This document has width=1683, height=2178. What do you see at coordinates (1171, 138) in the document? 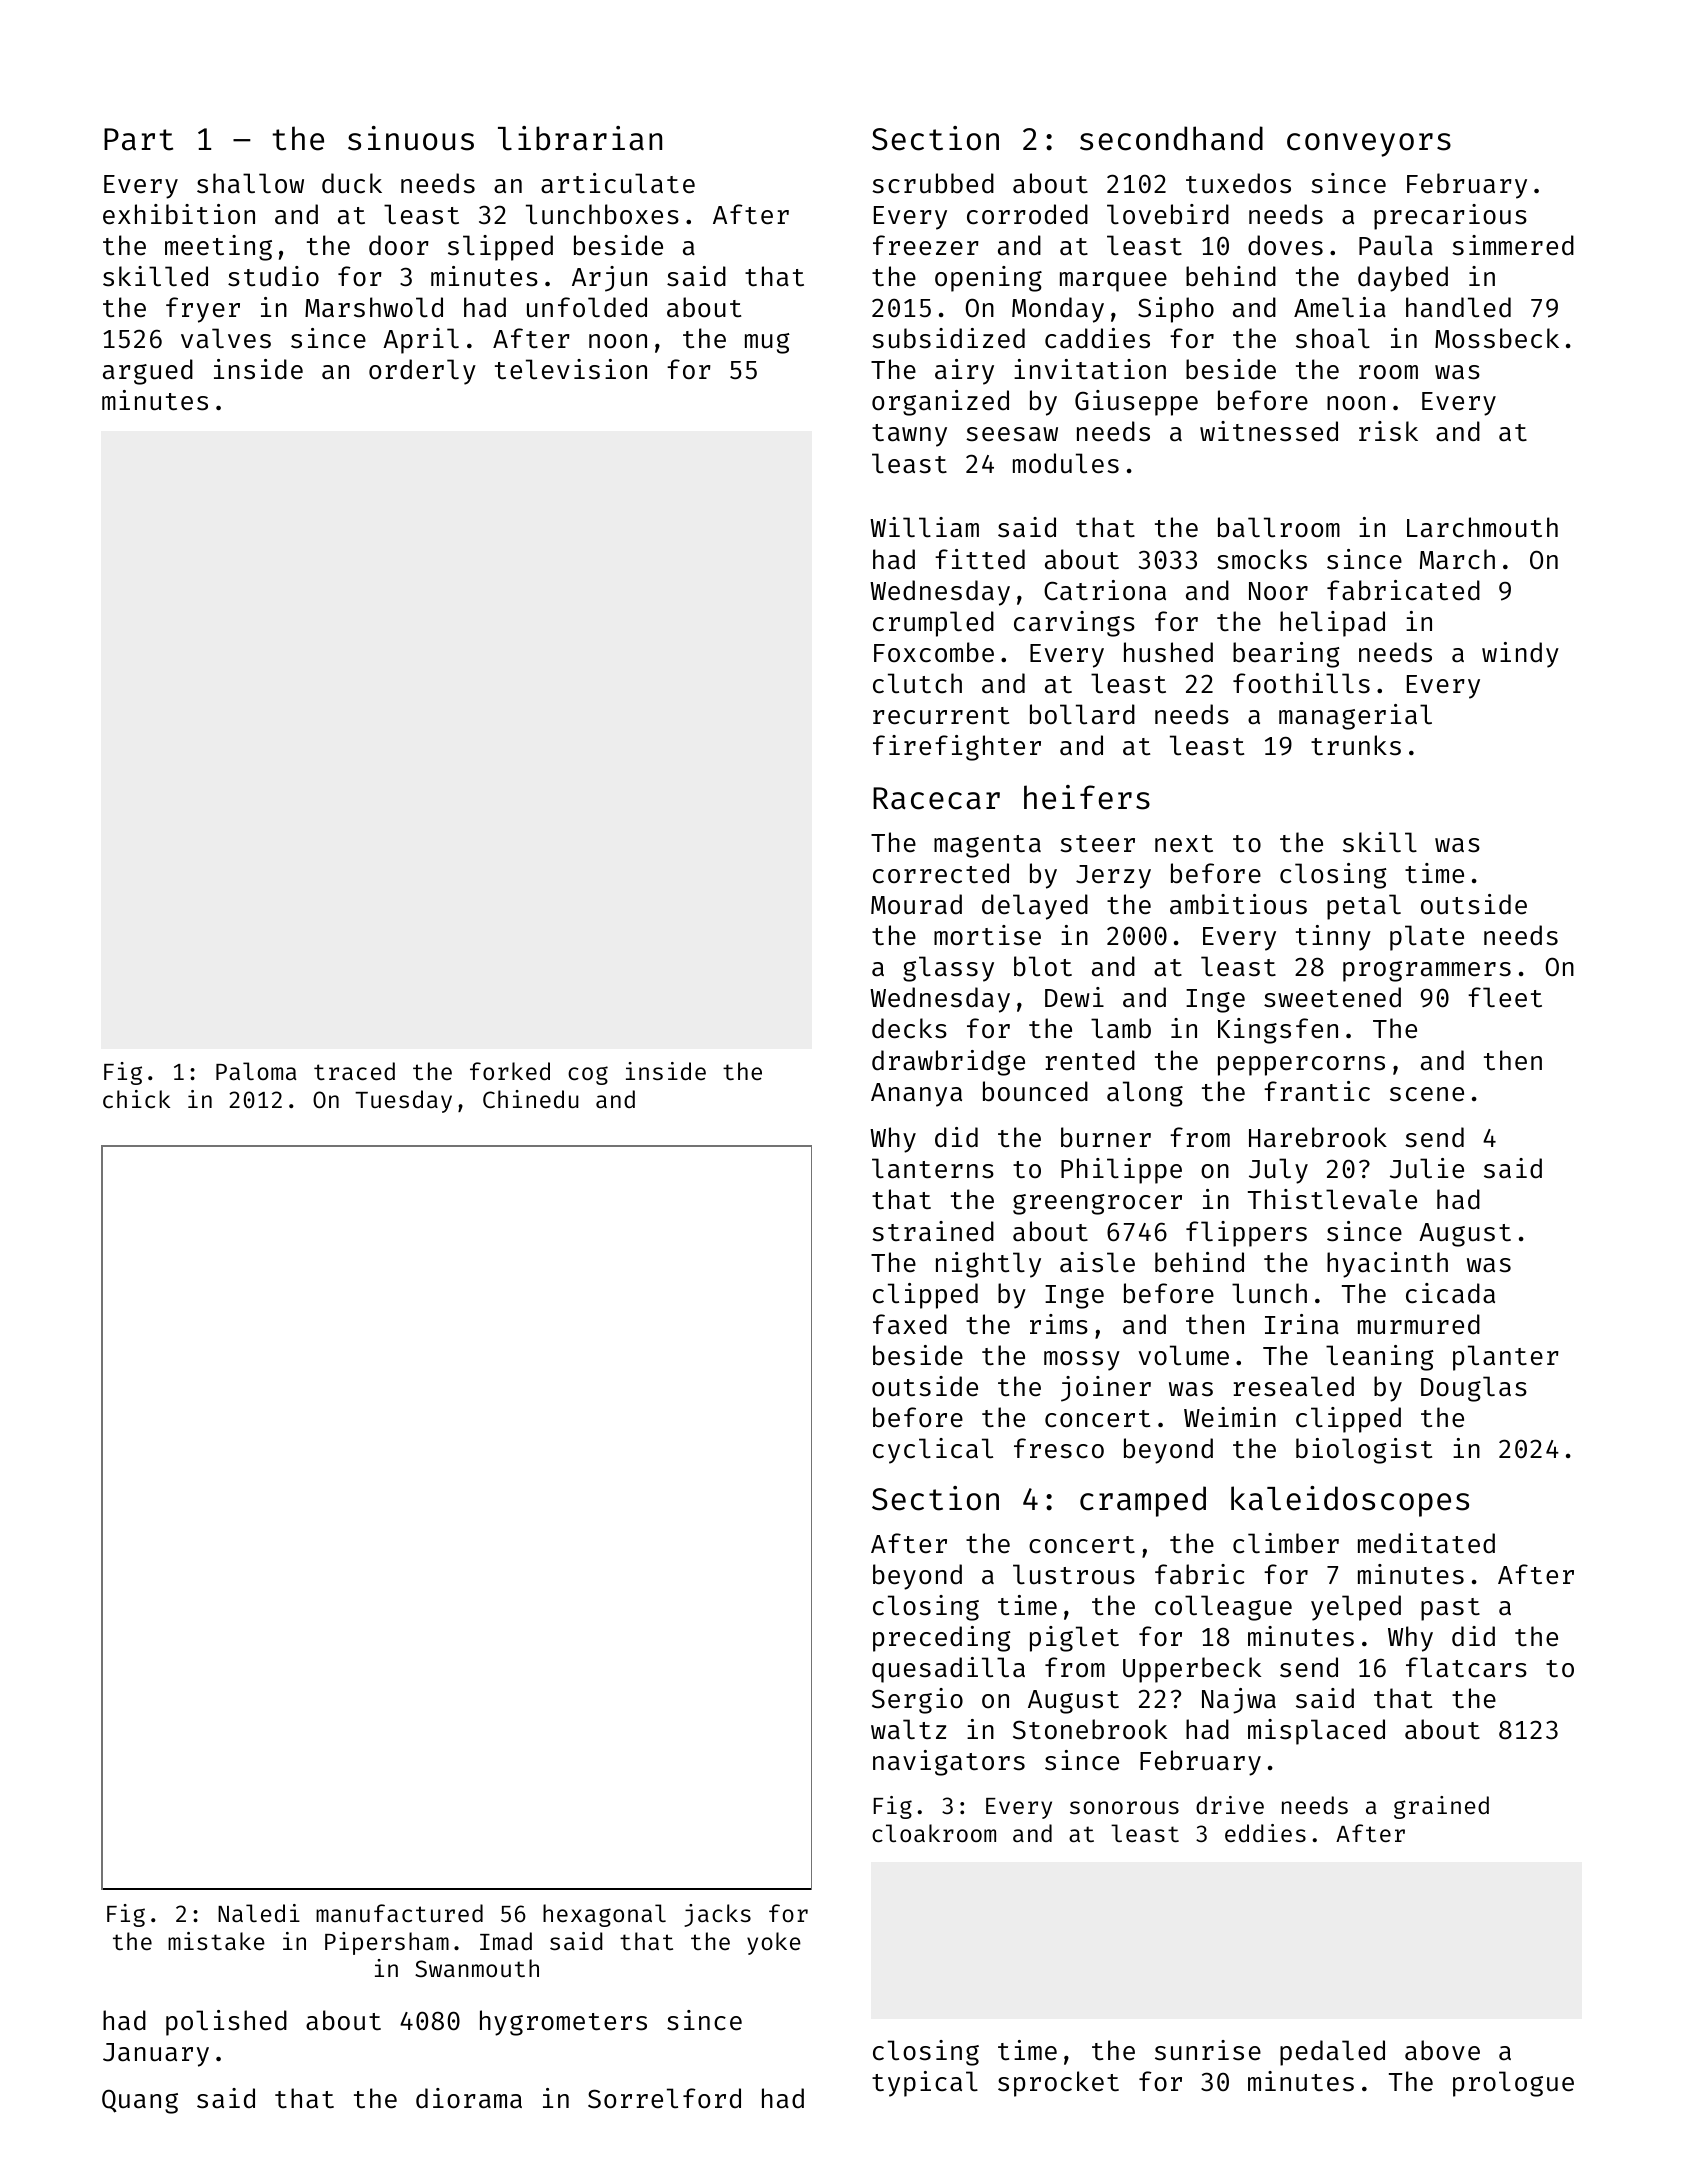
I see `secondhand` at bounding box center [1171, 138].
